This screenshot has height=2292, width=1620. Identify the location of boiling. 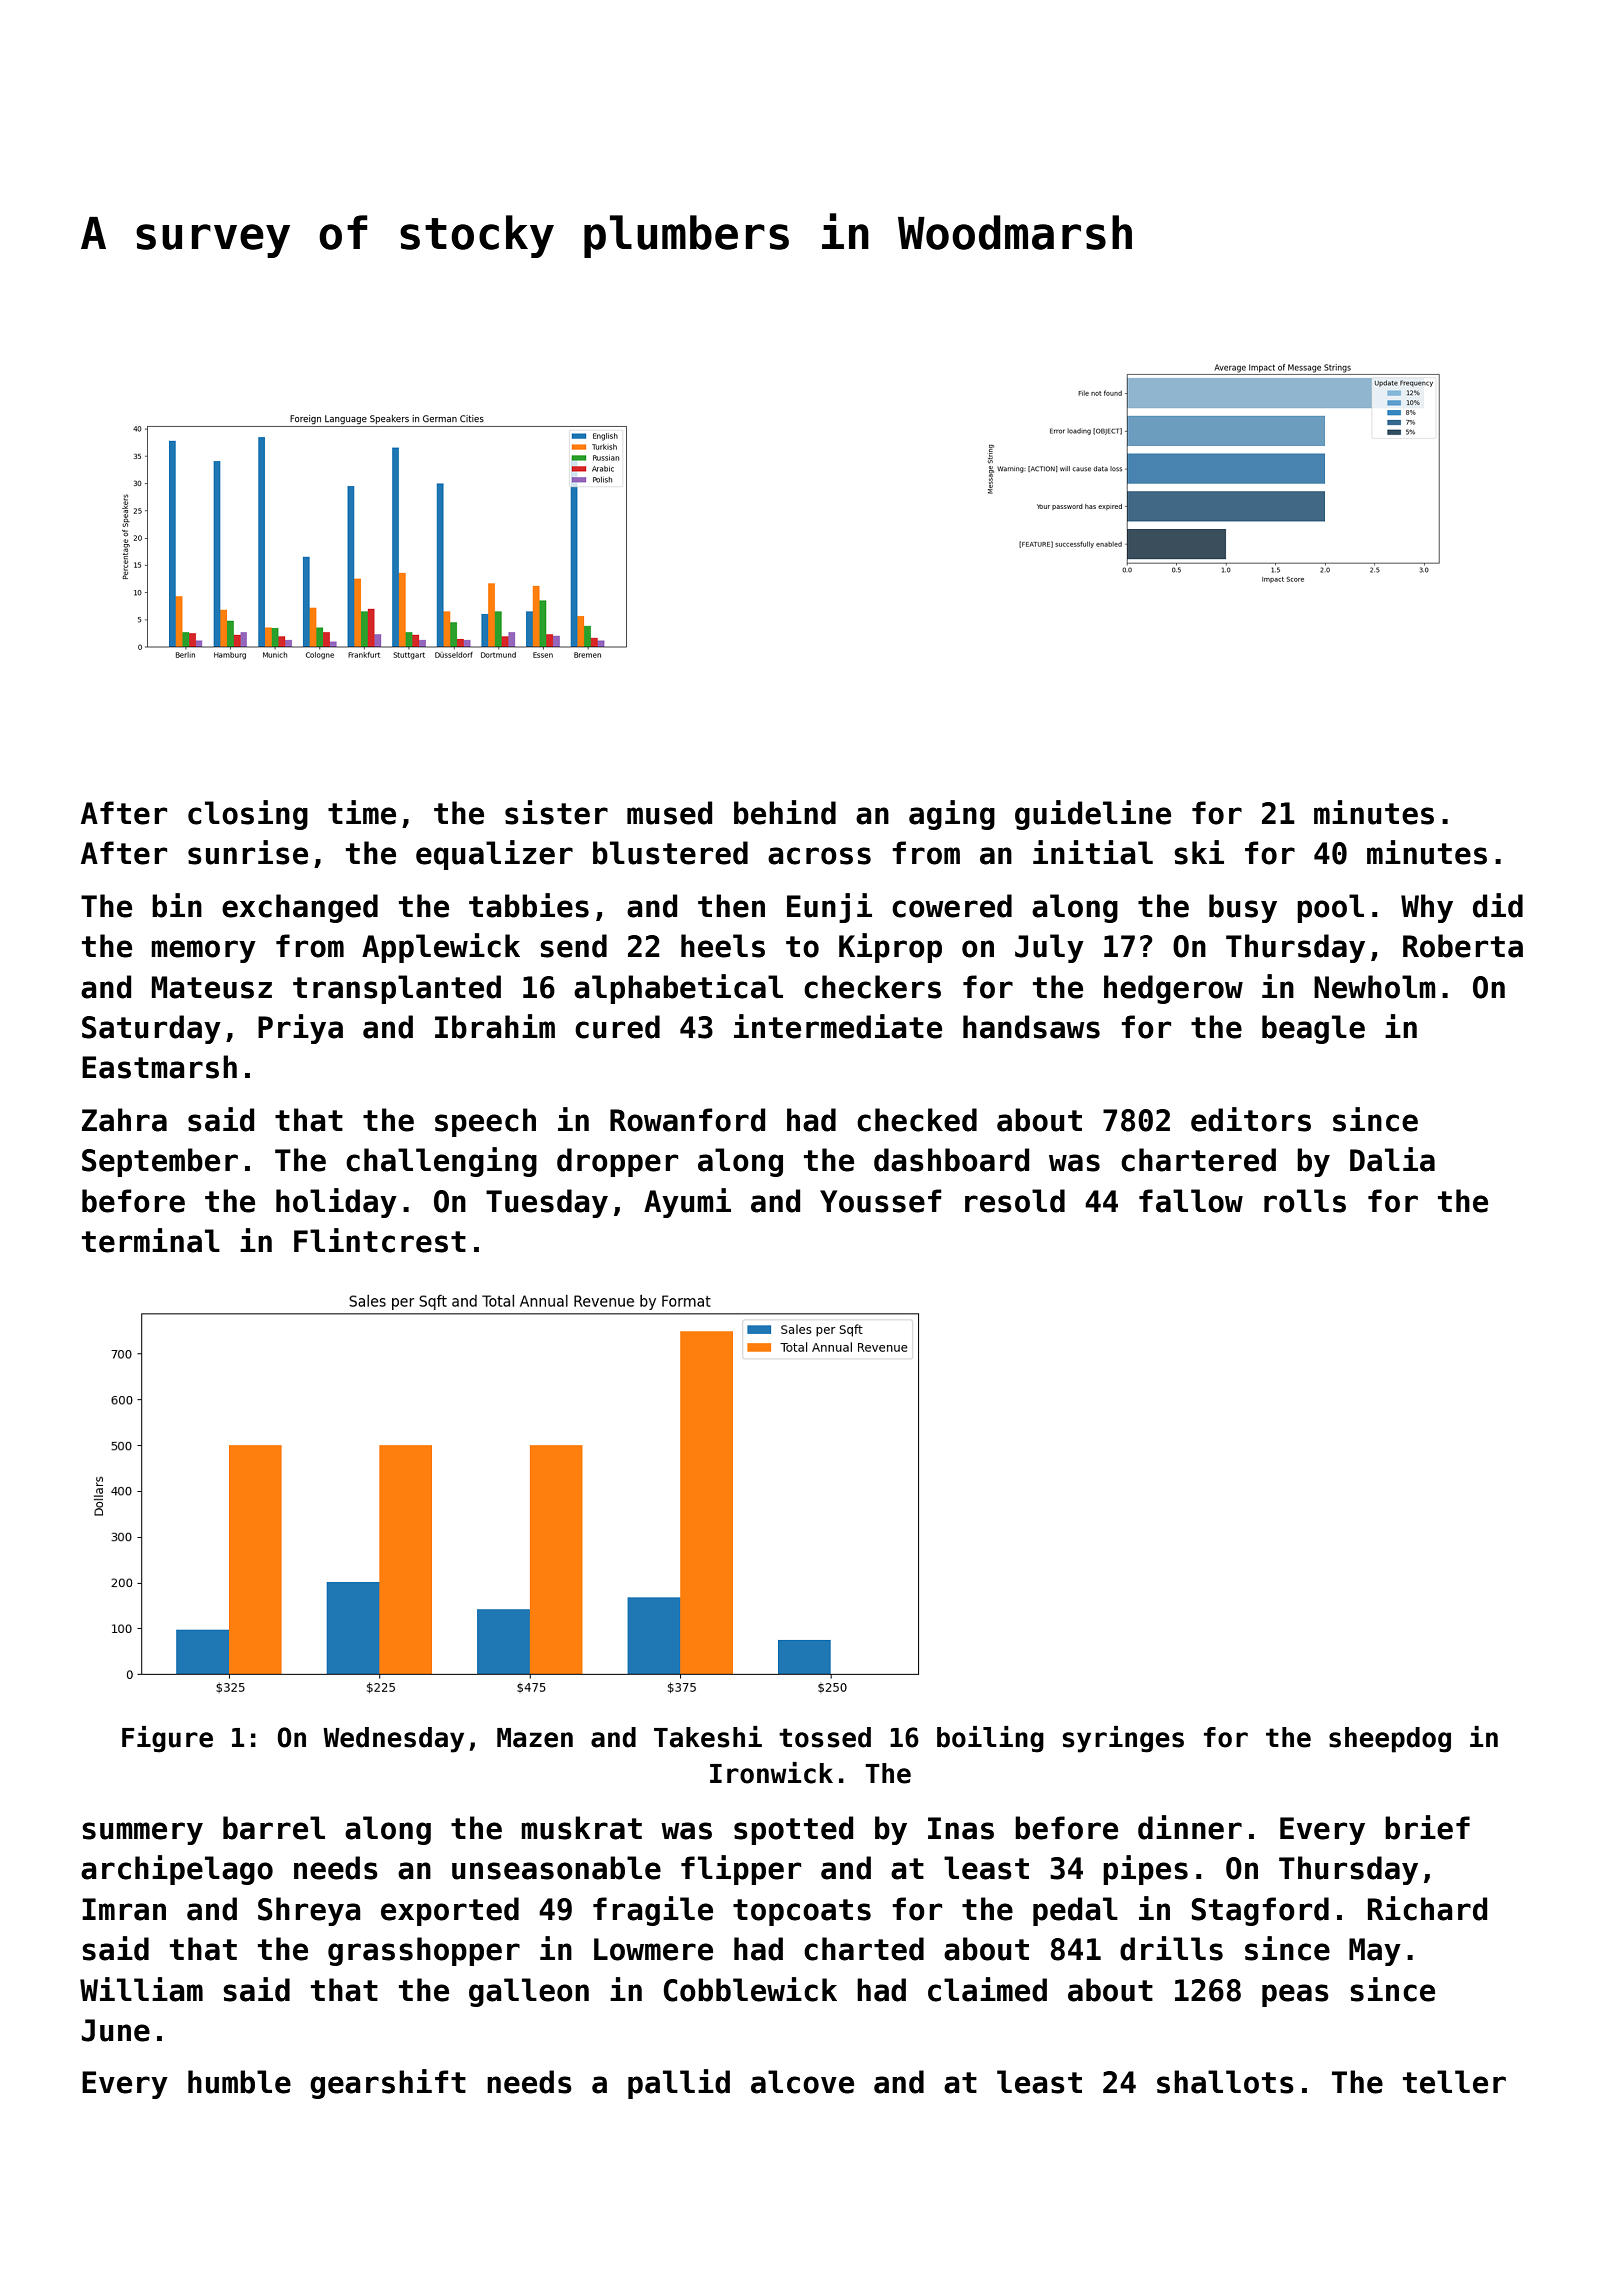
(990, 1739).
